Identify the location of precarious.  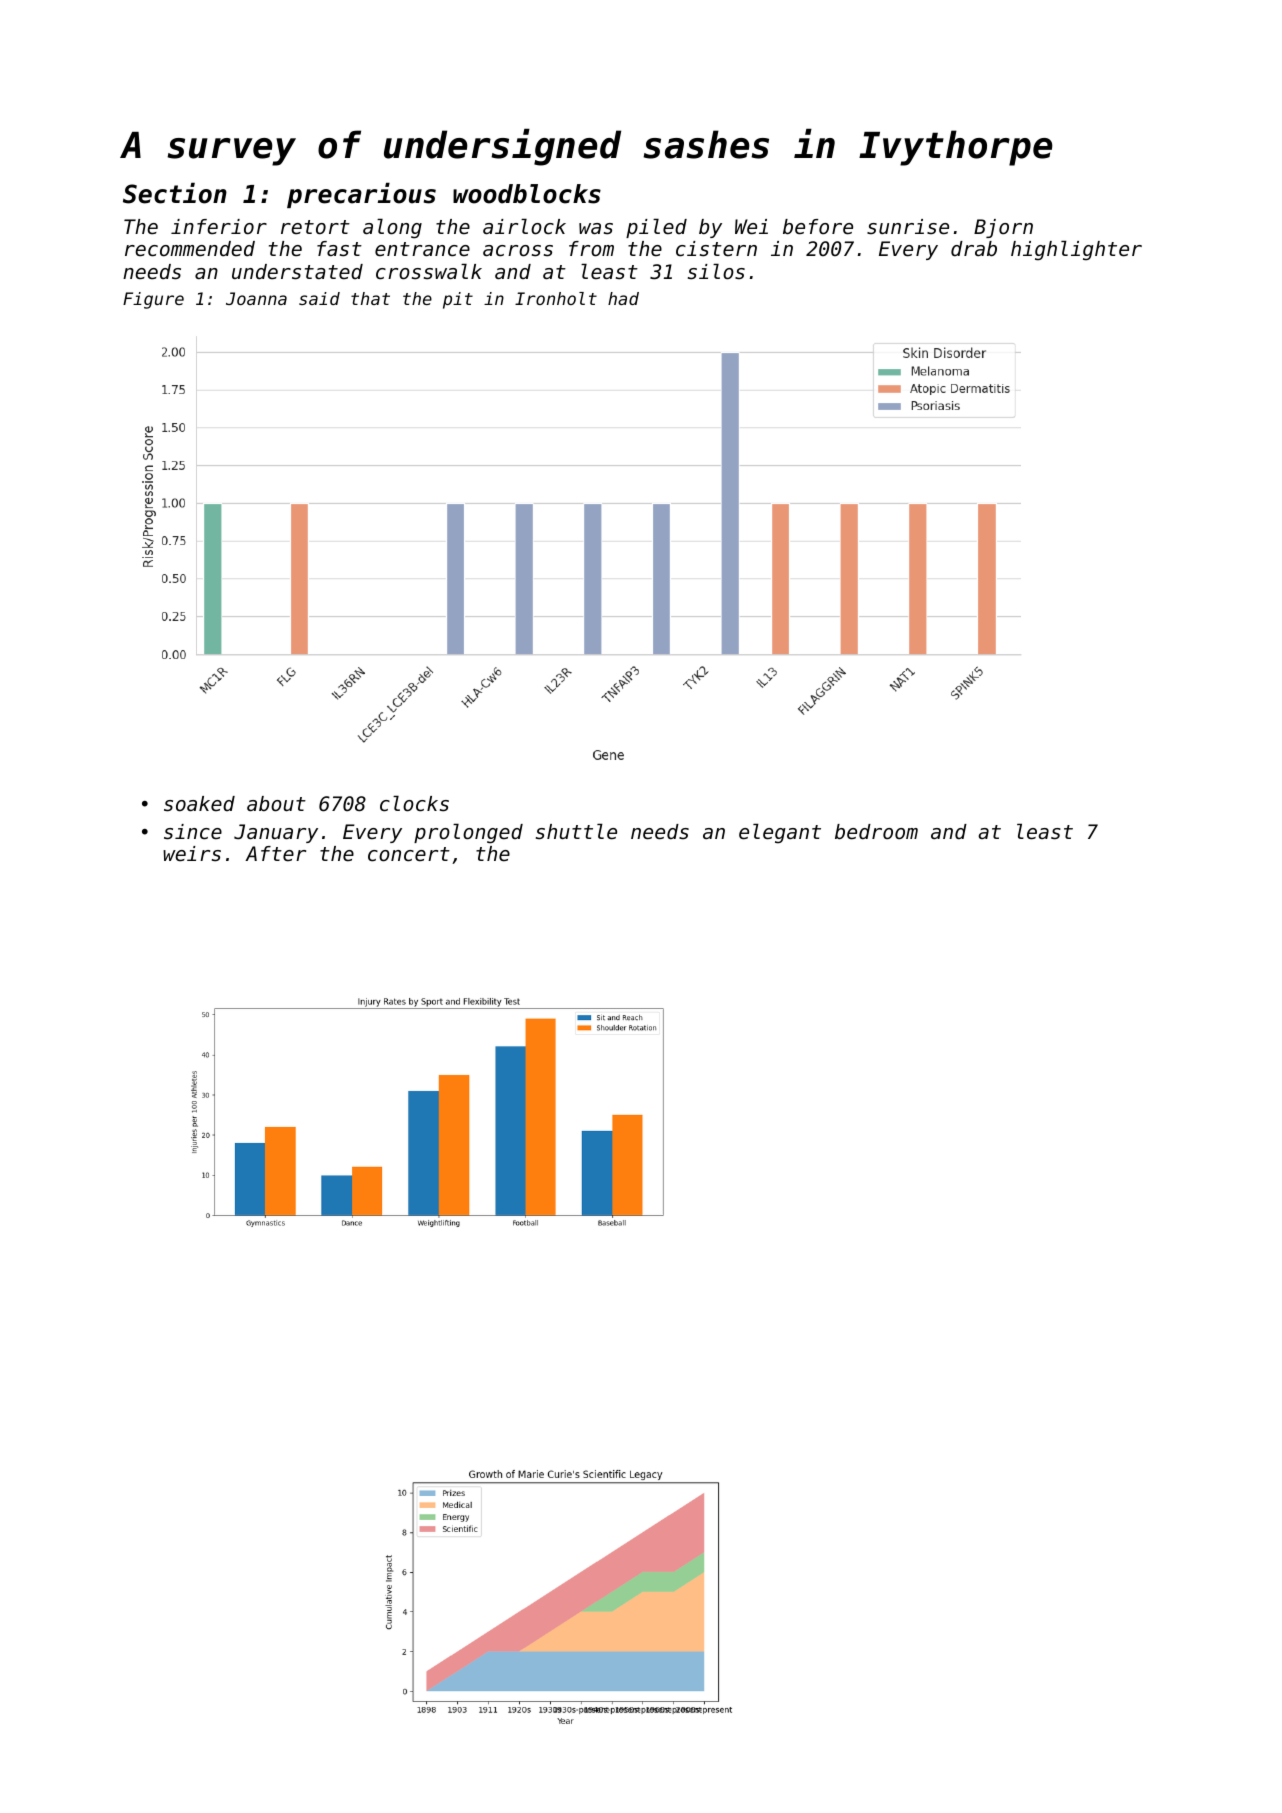
(361, 195).
